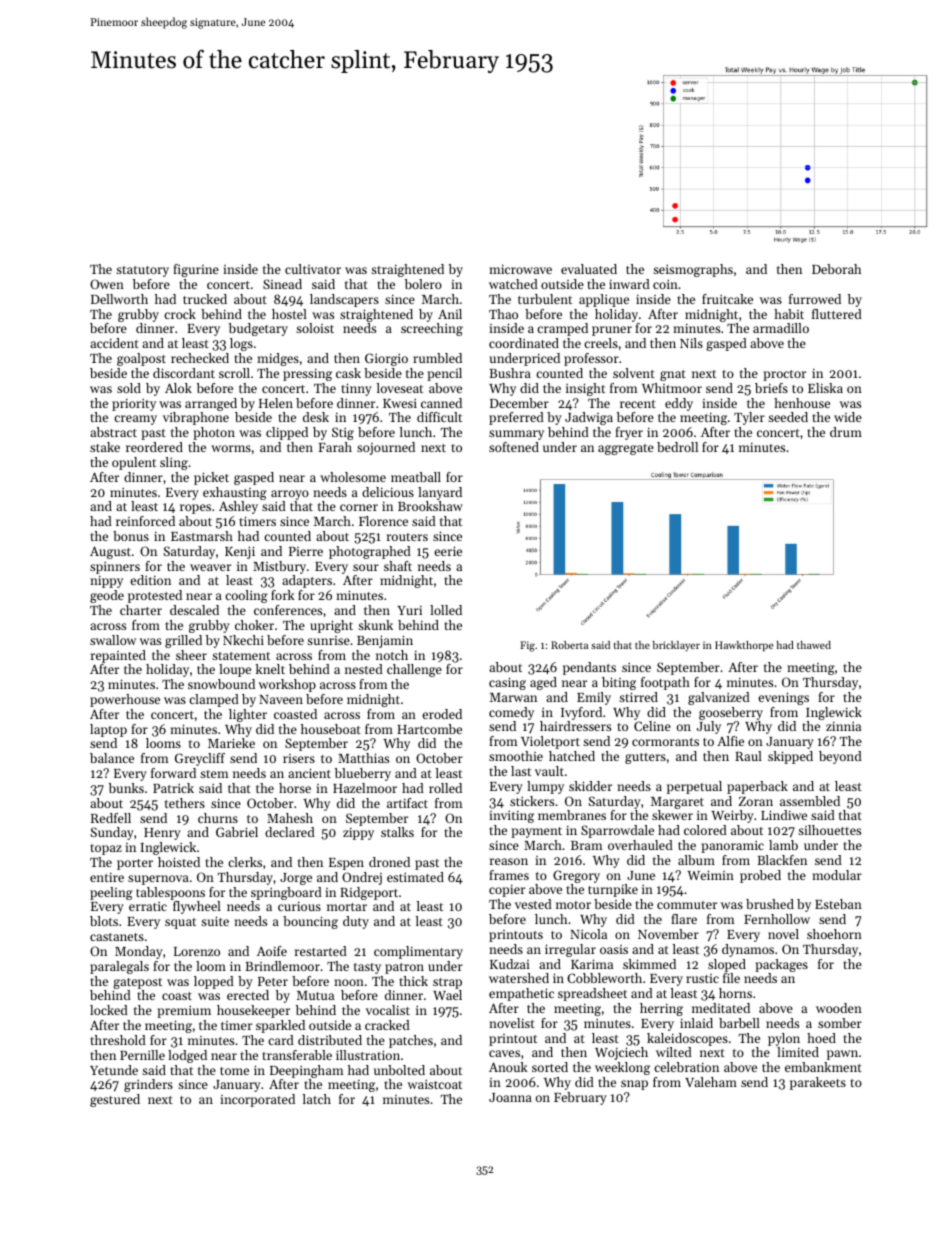 Image resolution: width=952 pixels, height=1233 pixels. I want to click on laptop, so click(108, 730).
